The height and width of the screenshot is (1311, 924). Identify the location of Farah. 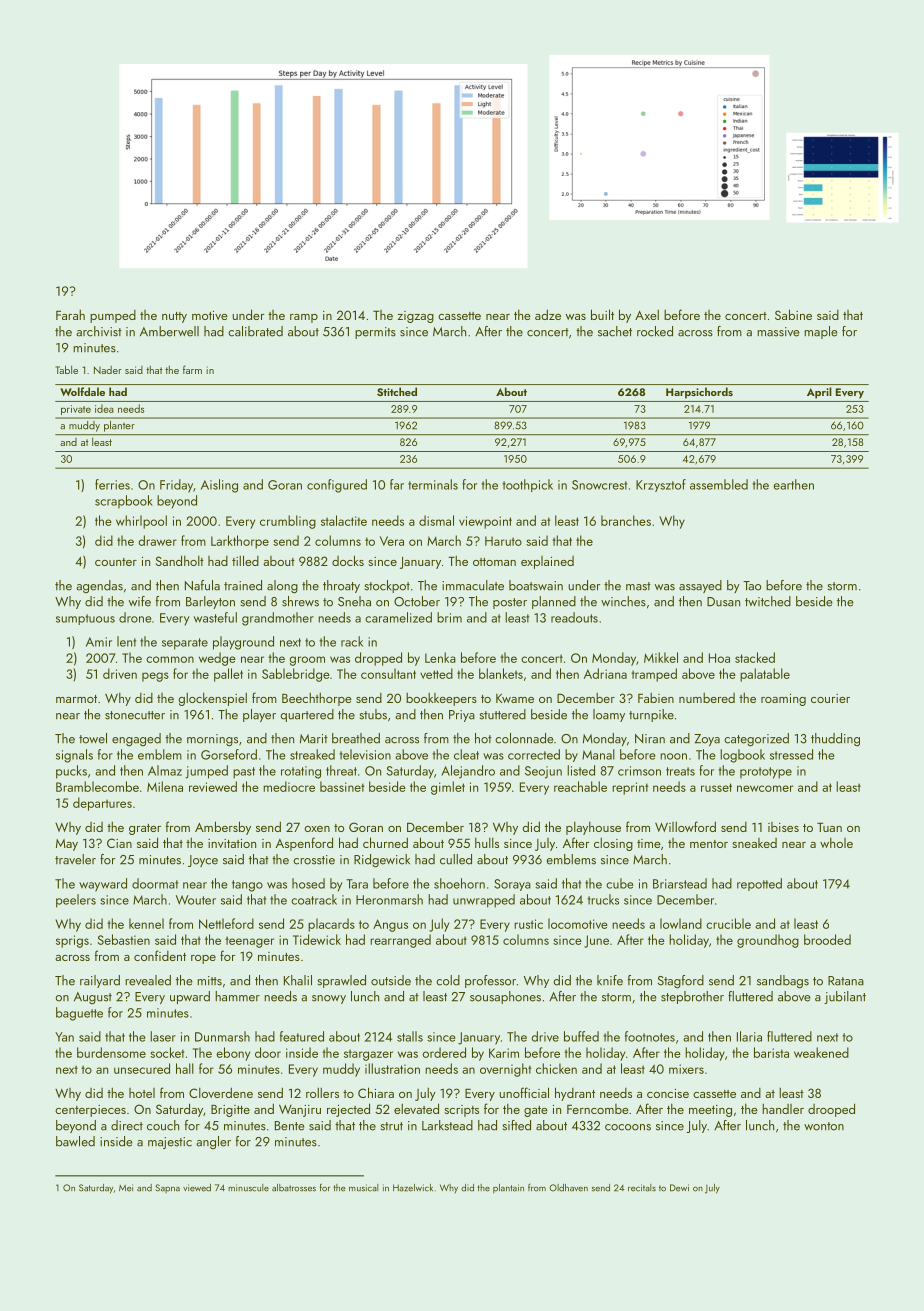
(70, 315).
